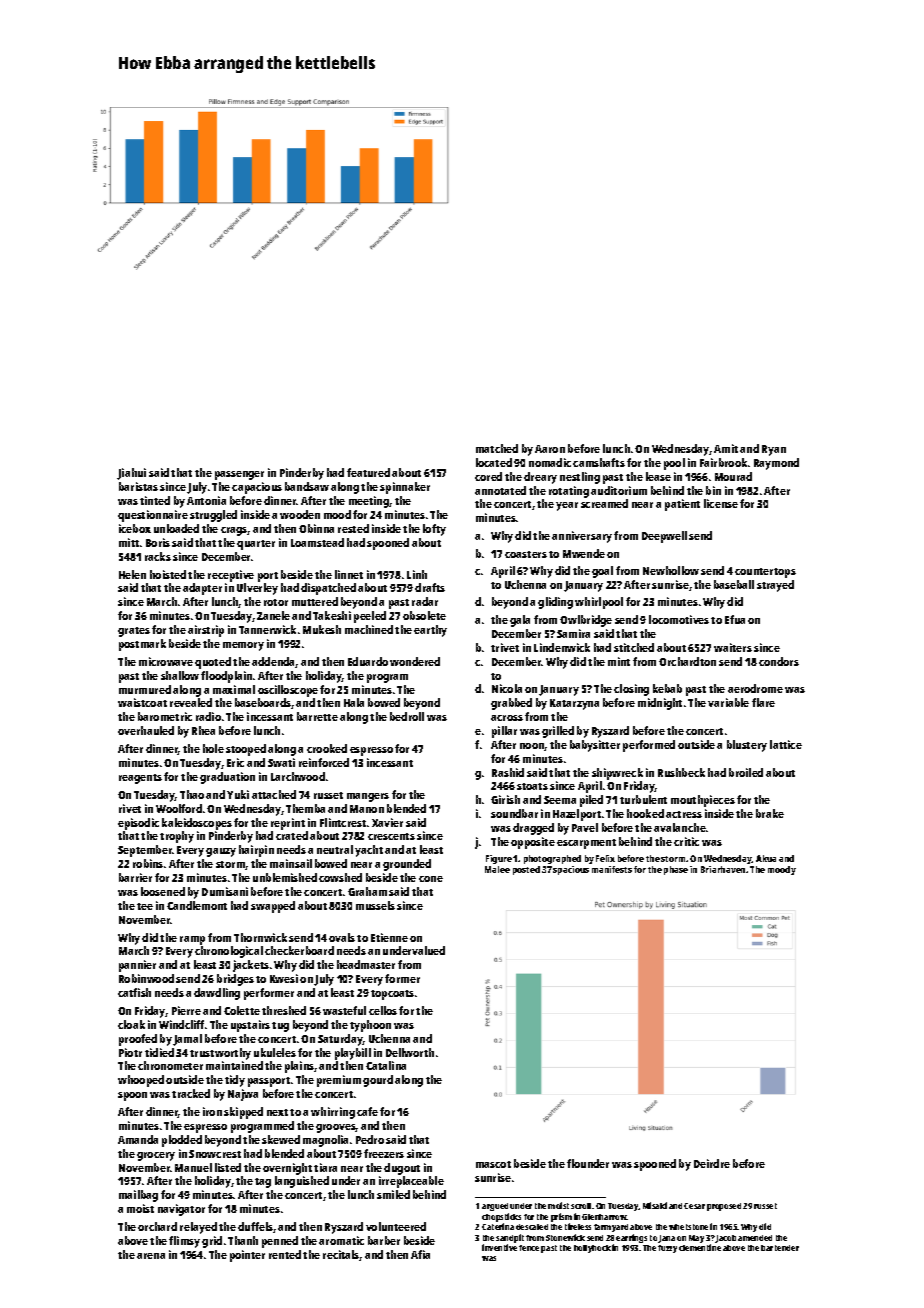  Describe the element at coordinates (137, 966) in the screenshot. I see `pannier` at that location.
